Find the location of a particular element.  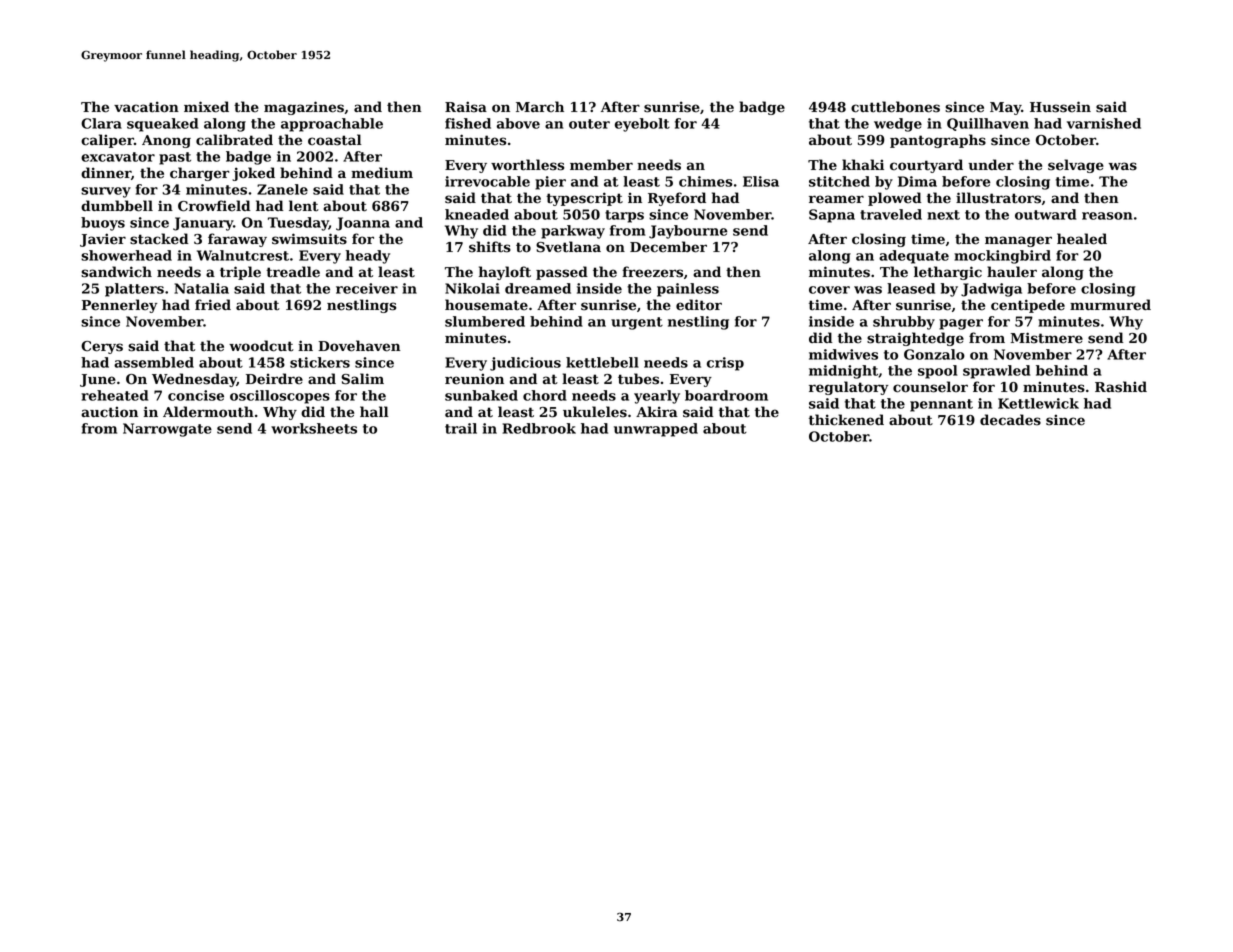

March is located at coordinates (540, 106).
